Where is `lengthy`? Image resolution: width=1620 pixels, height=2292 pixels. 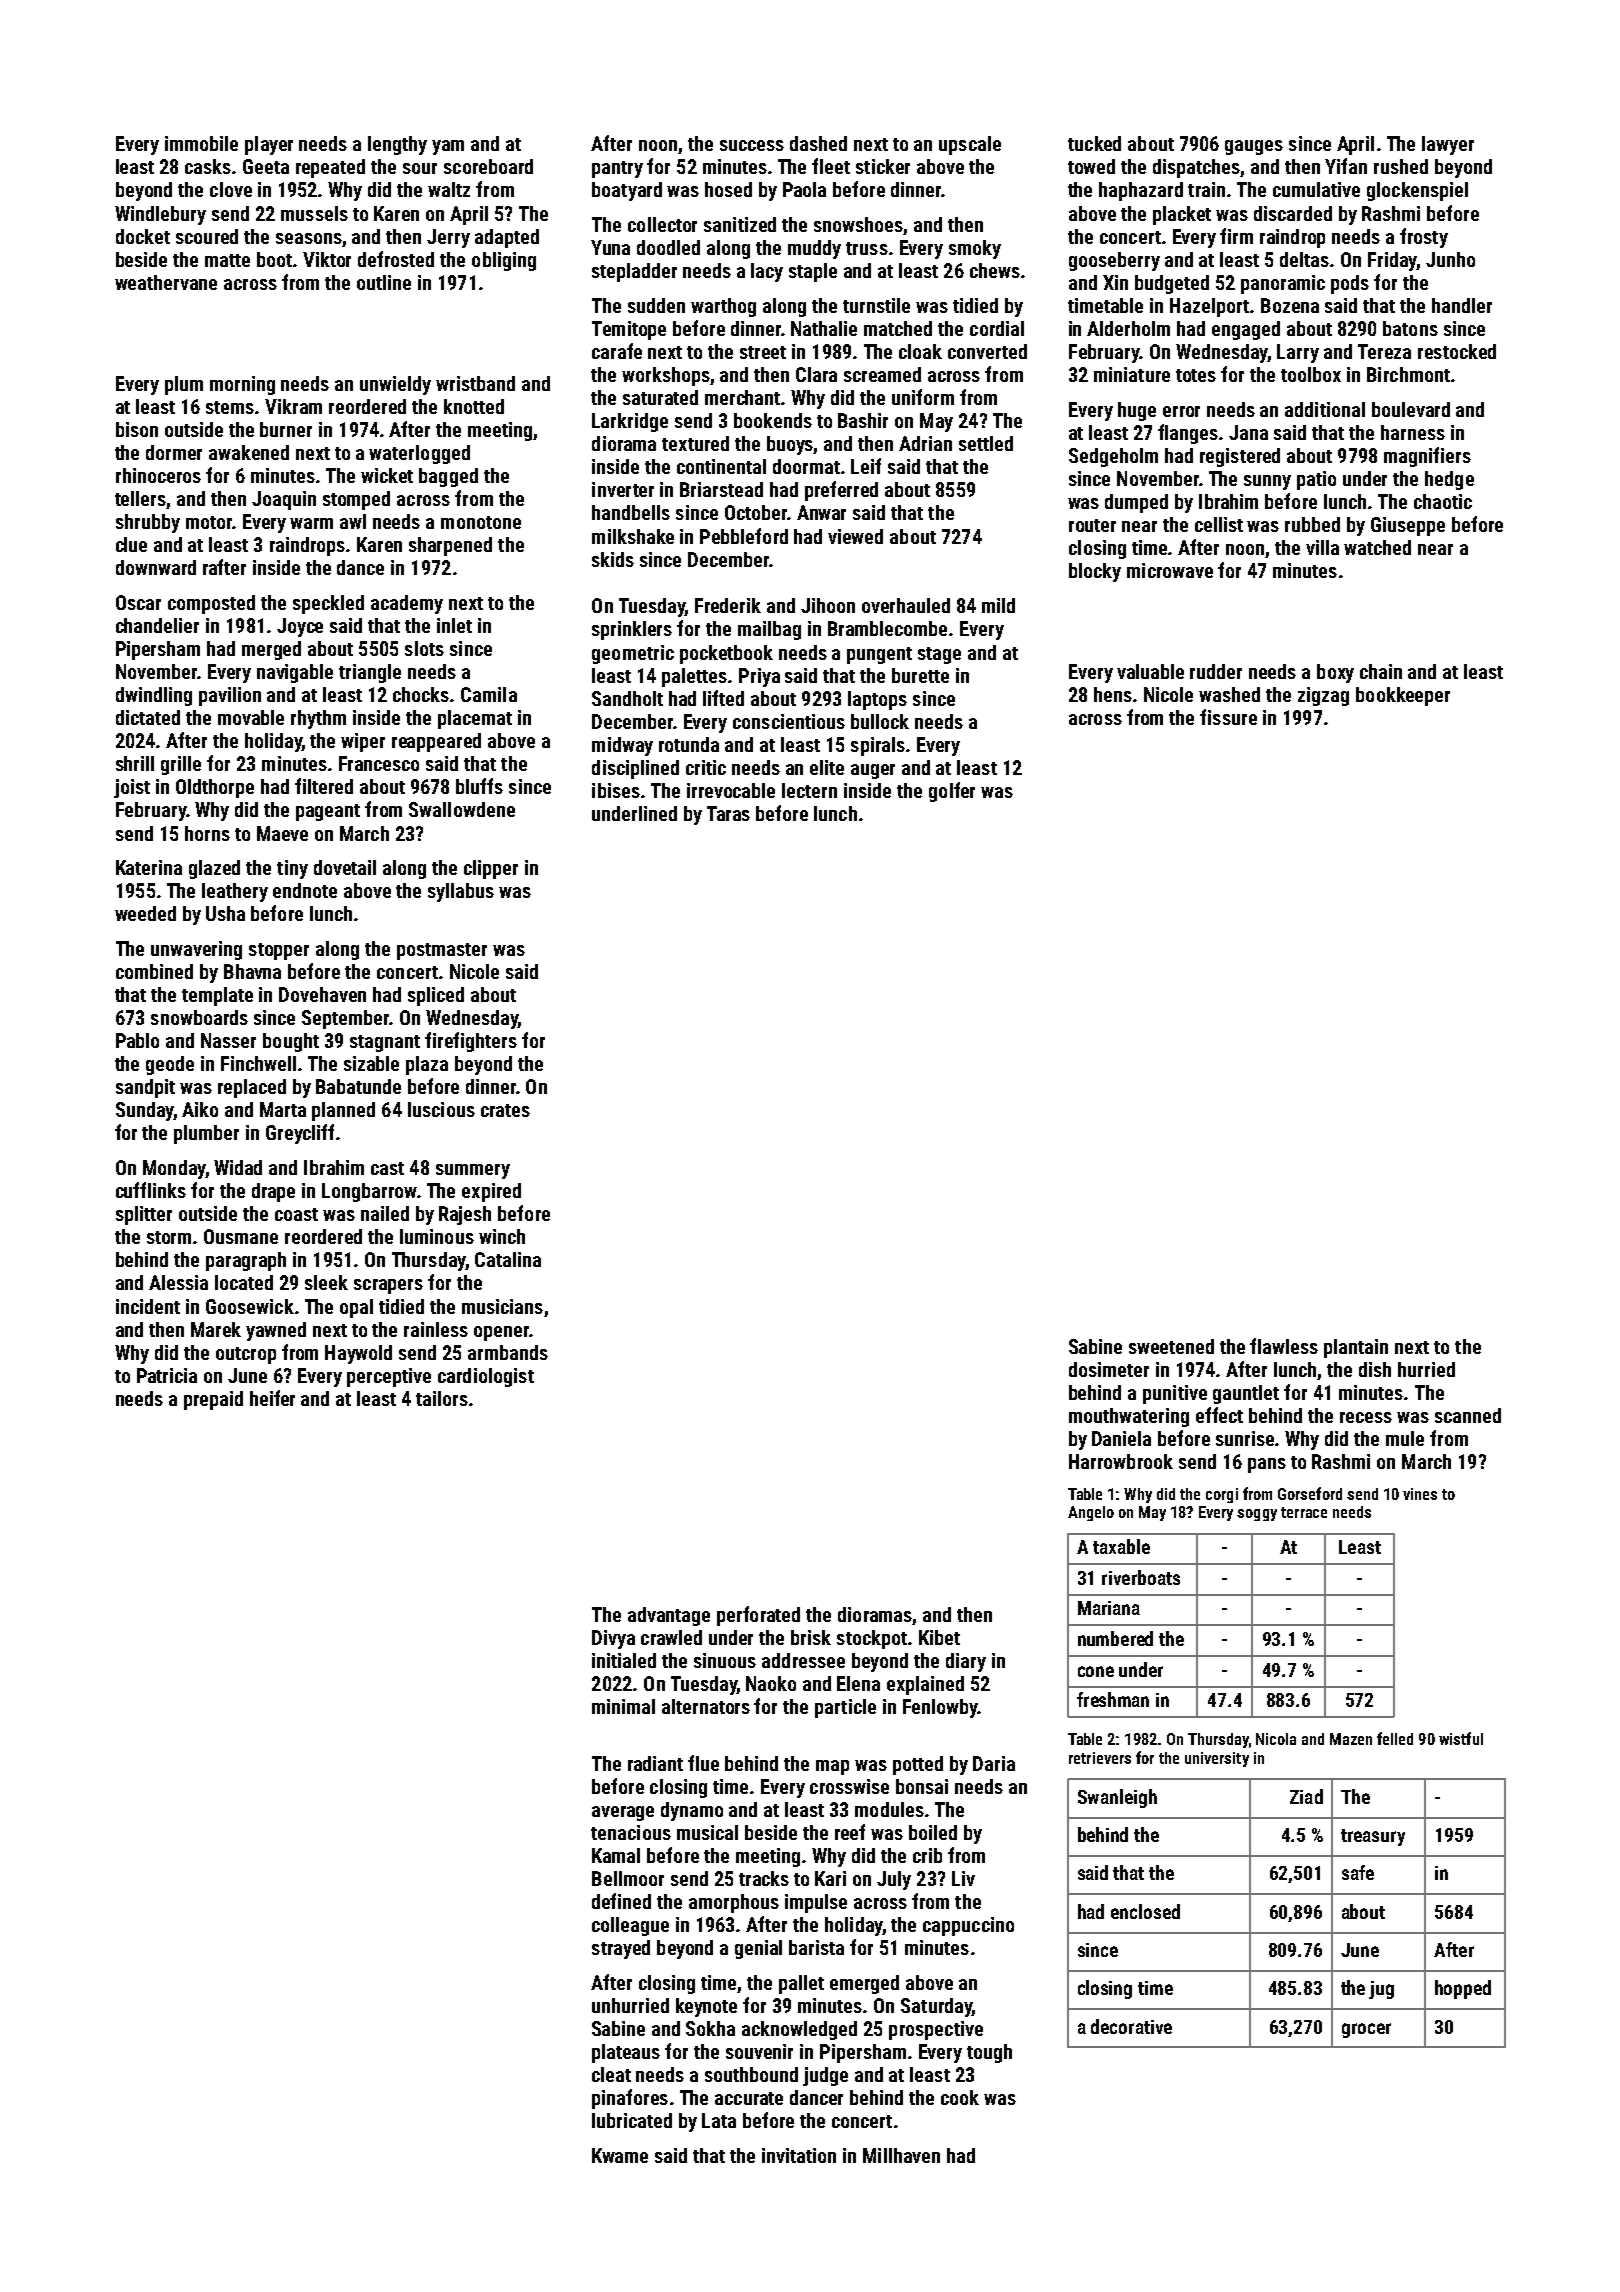
lengthy is located at coordinates (397, 145).
